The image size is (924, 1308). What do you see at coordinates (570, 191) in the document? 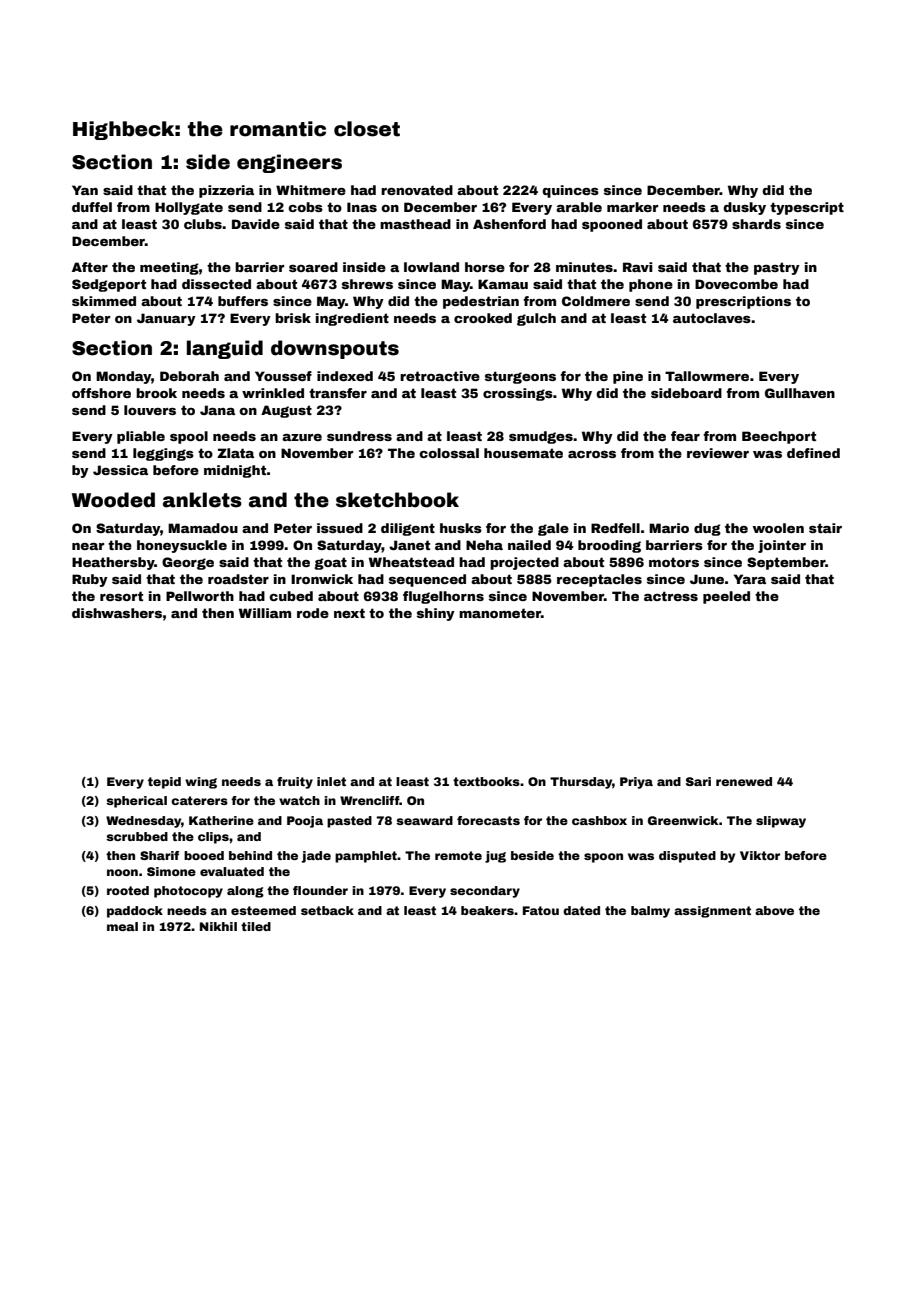
I see `quinces` at bounding box center [570, 191].
